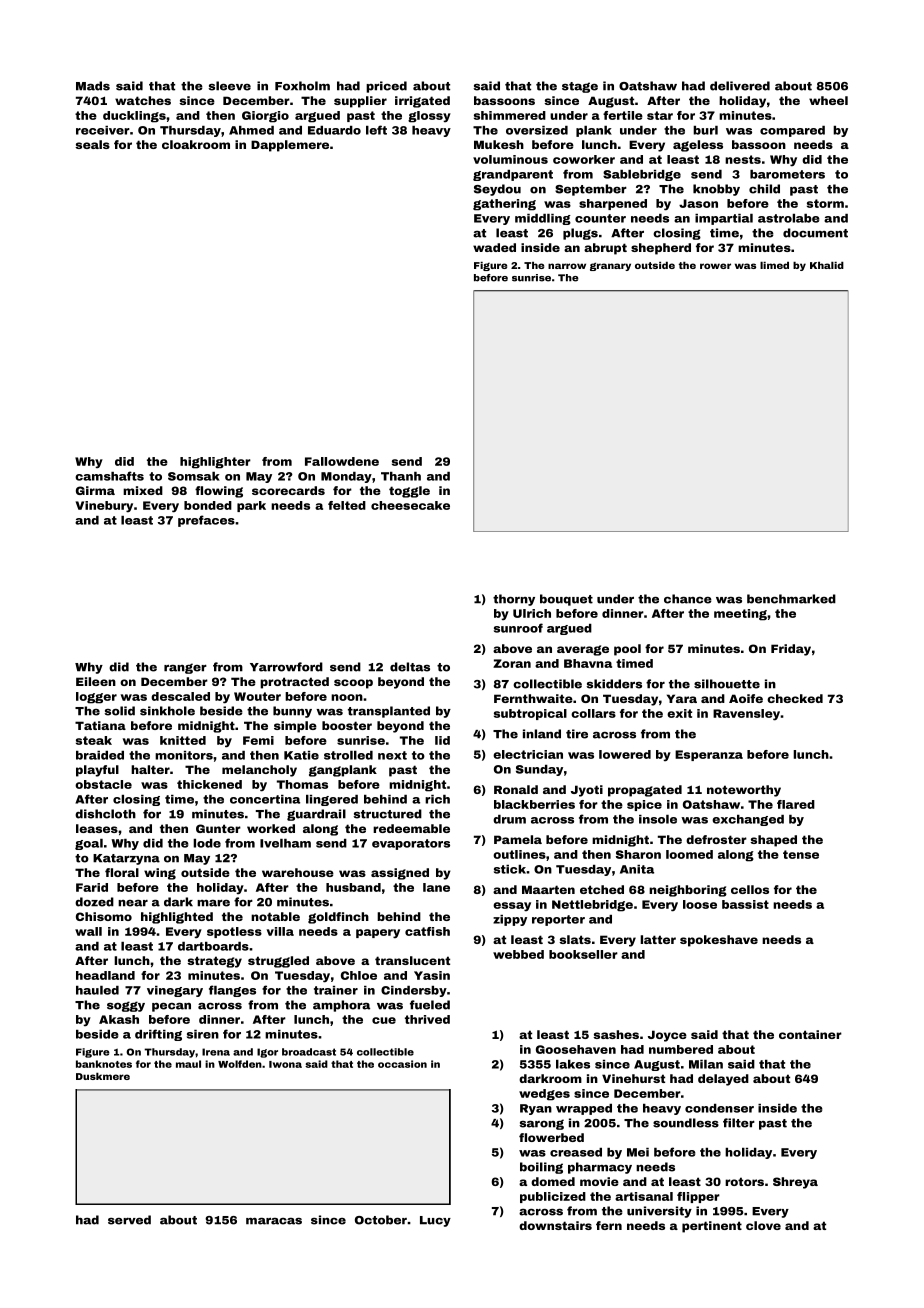  Describe the element at coordinates (215, 463) in the screenshot. I see `highlighter` at that location.
